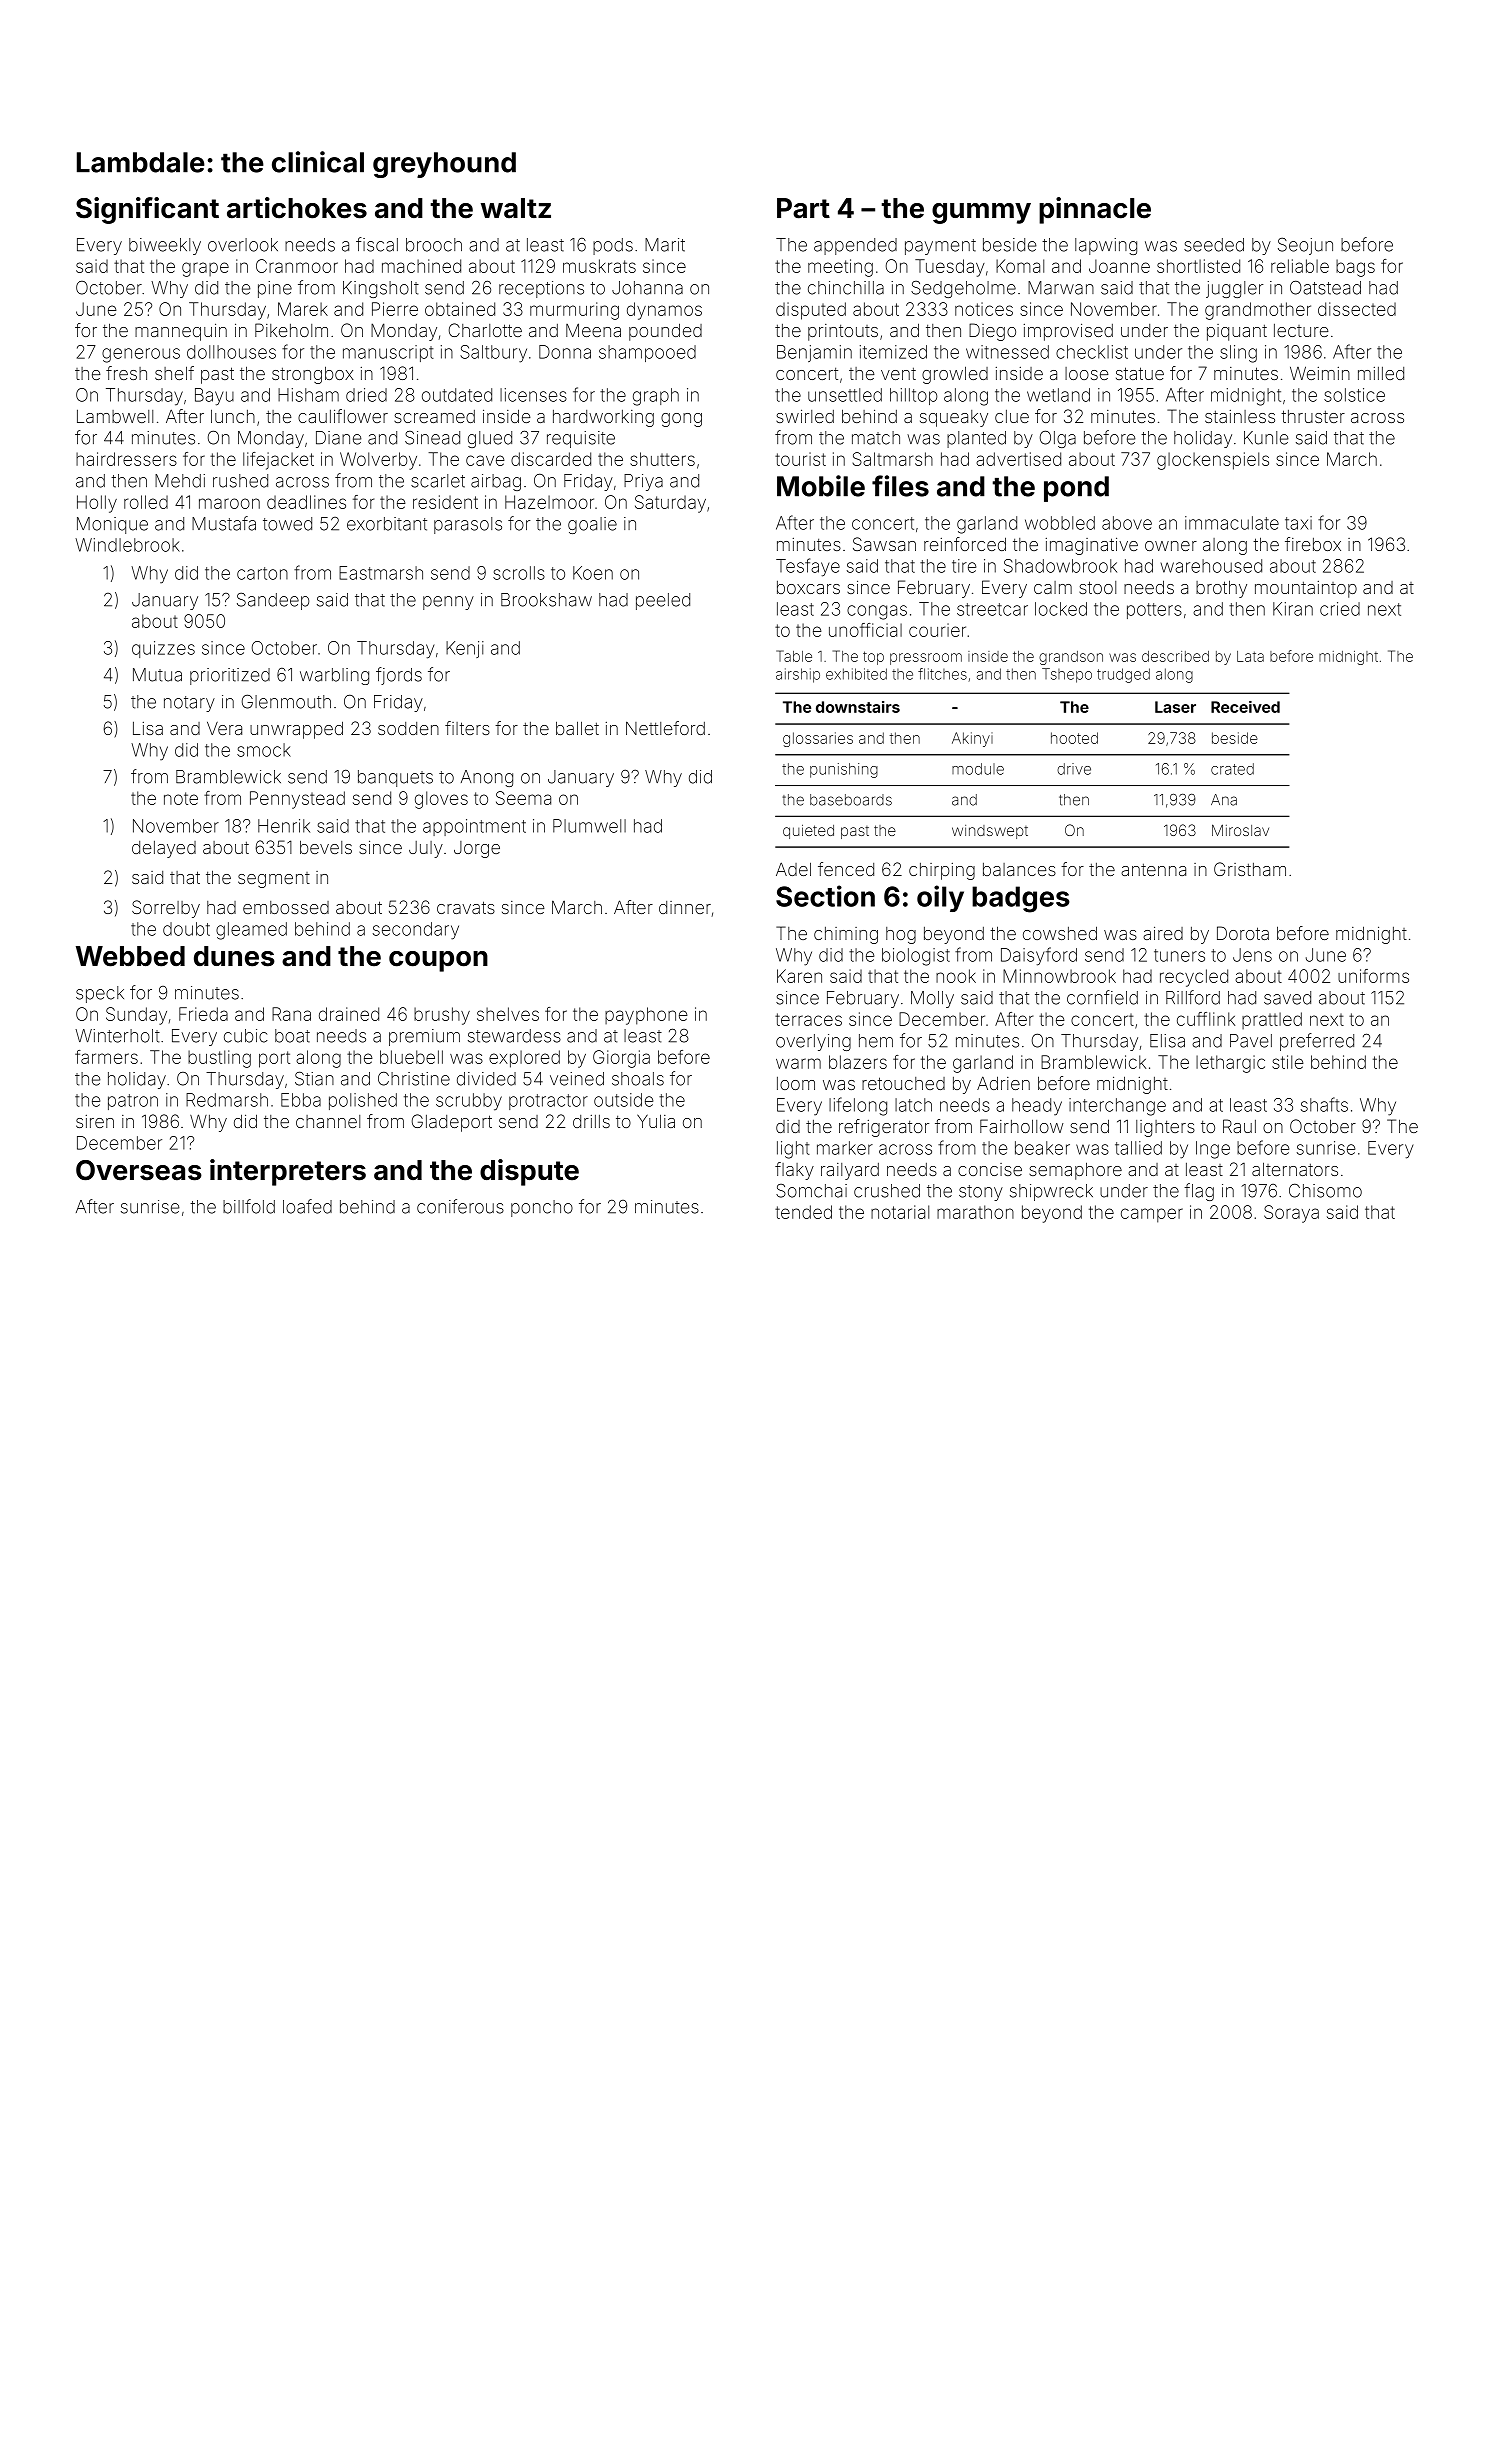 This page has height=2464, width=1496. What do you see at coordinates (181, 332) in the page?
I see `mannequin` at bounding box center [181, 332].
